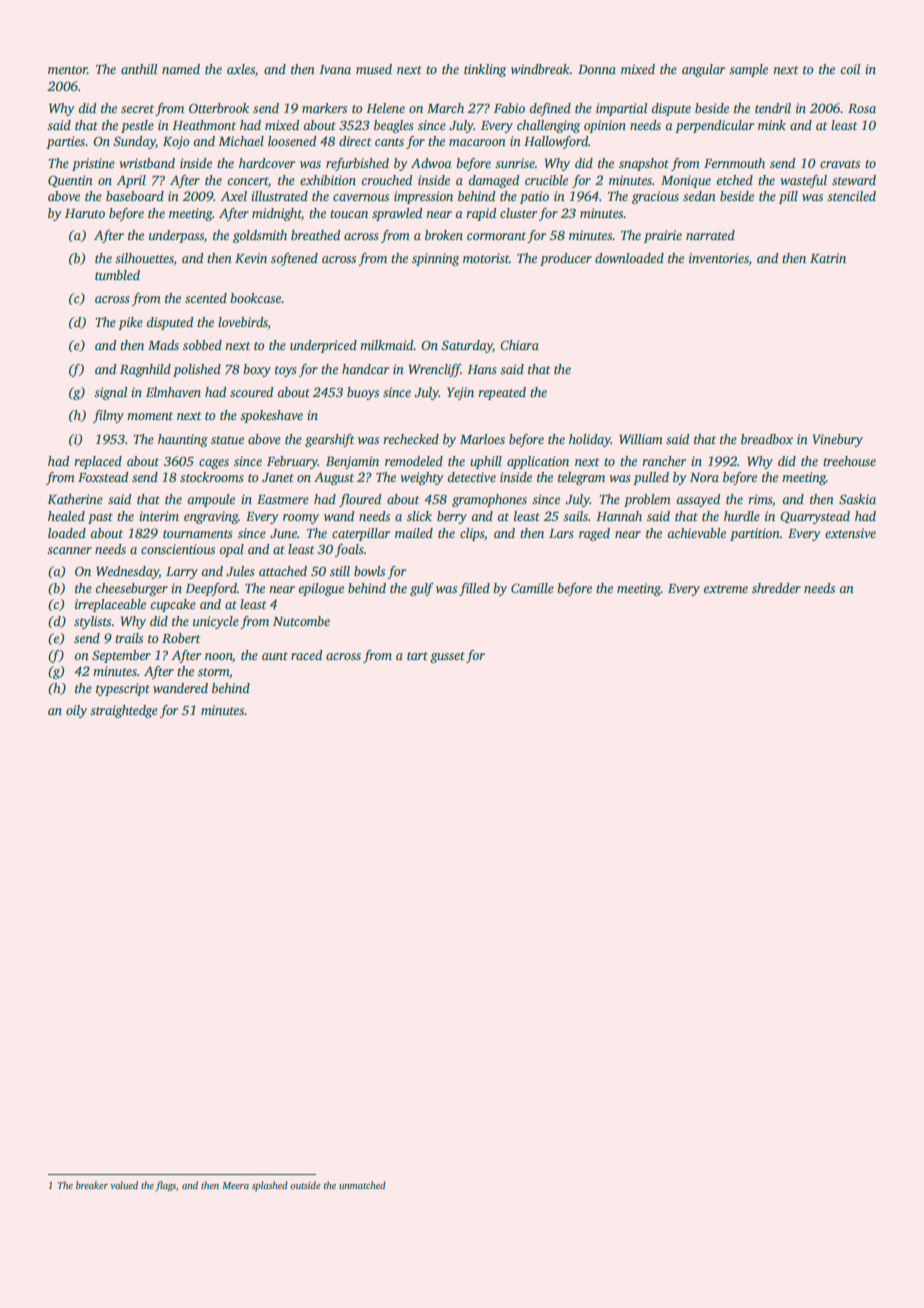 This screenshot has height=1308, width=924. What do you see at coordinates (417, 656) in the screenshot?
I see `tart` at bounding box center [417, 656].
